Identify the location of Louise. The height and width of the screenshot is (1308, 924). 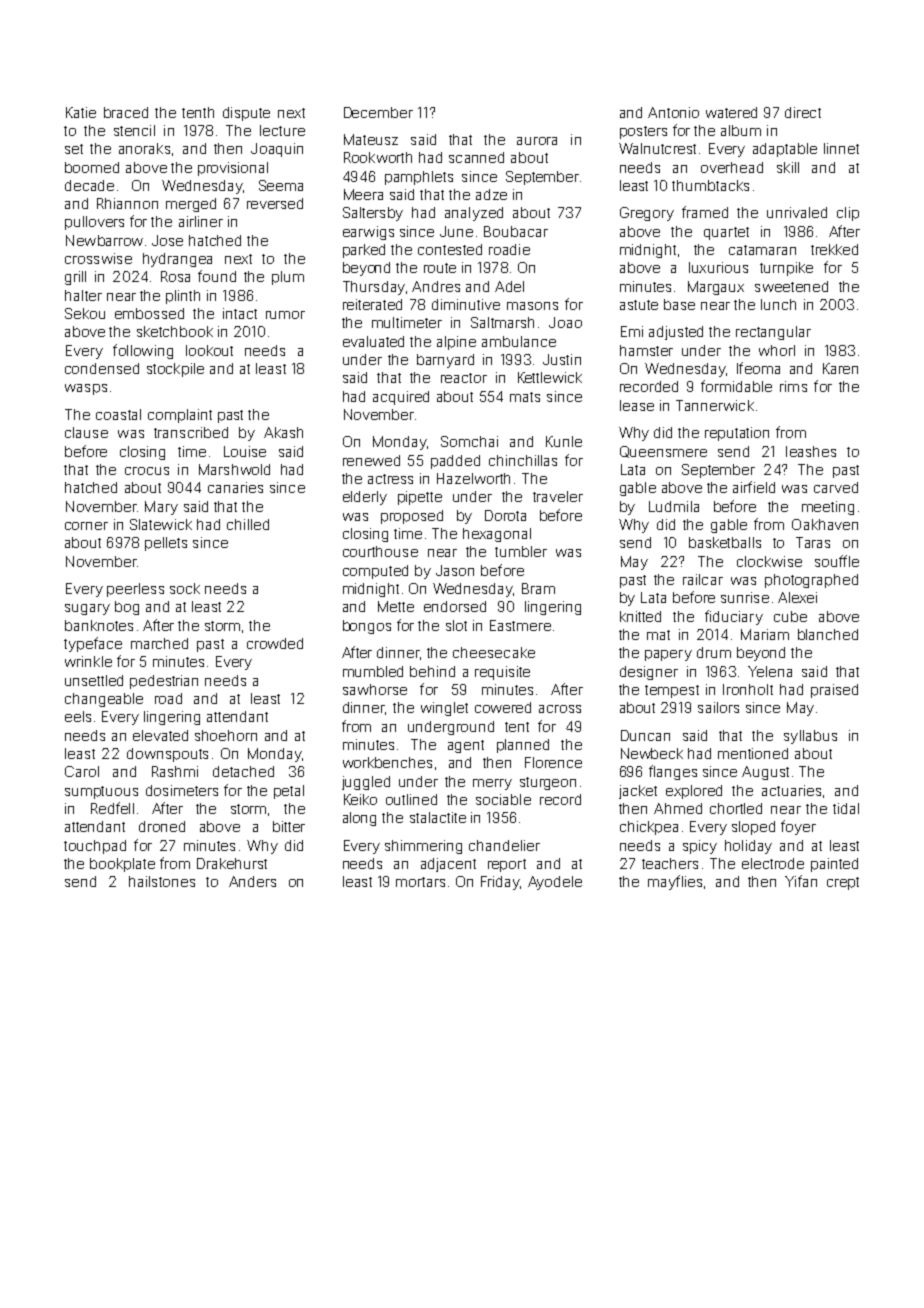
(245, 451).
